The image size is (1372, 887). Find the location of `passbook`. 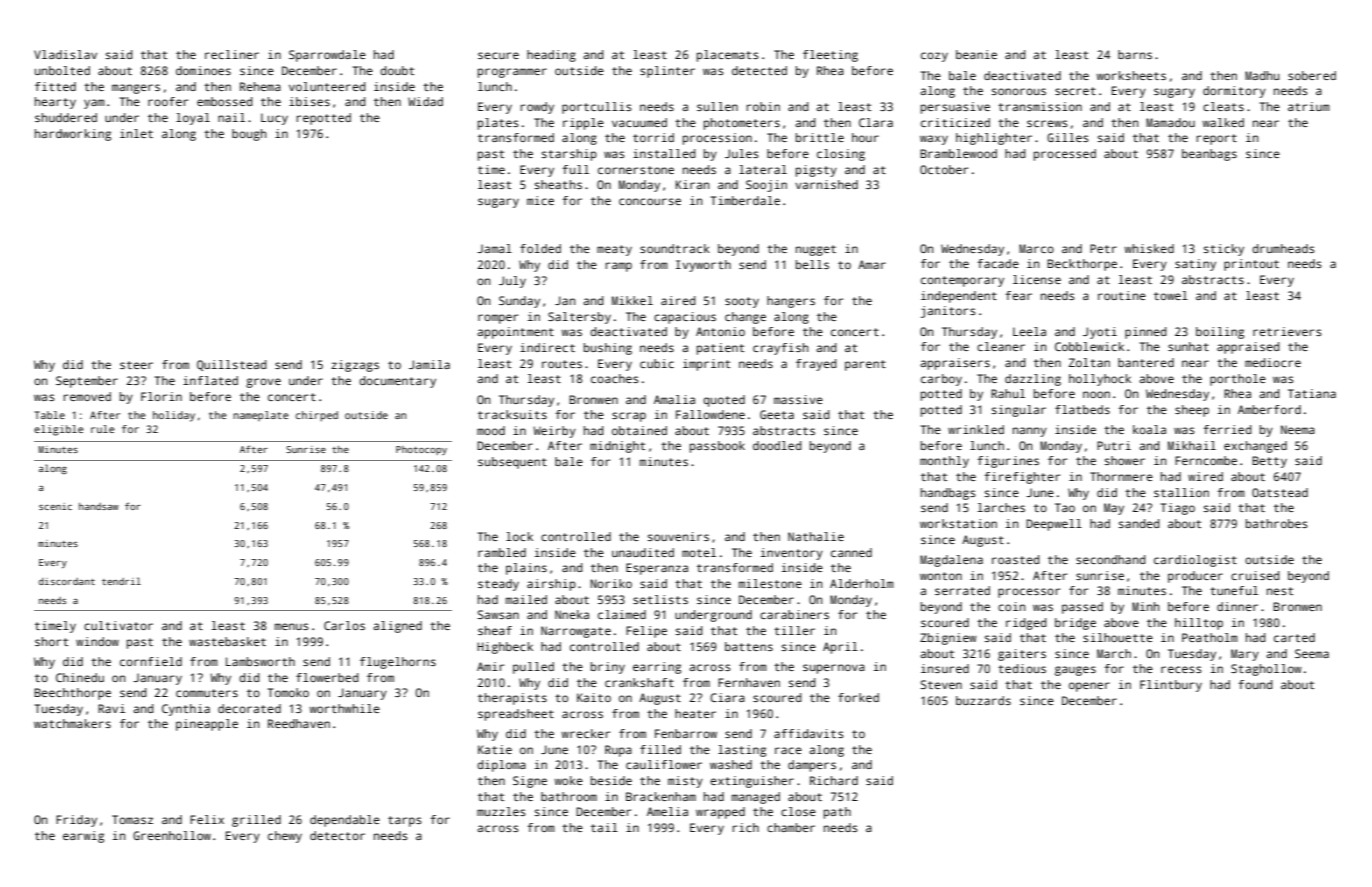

passbook is located at coordinates (717, 447).
